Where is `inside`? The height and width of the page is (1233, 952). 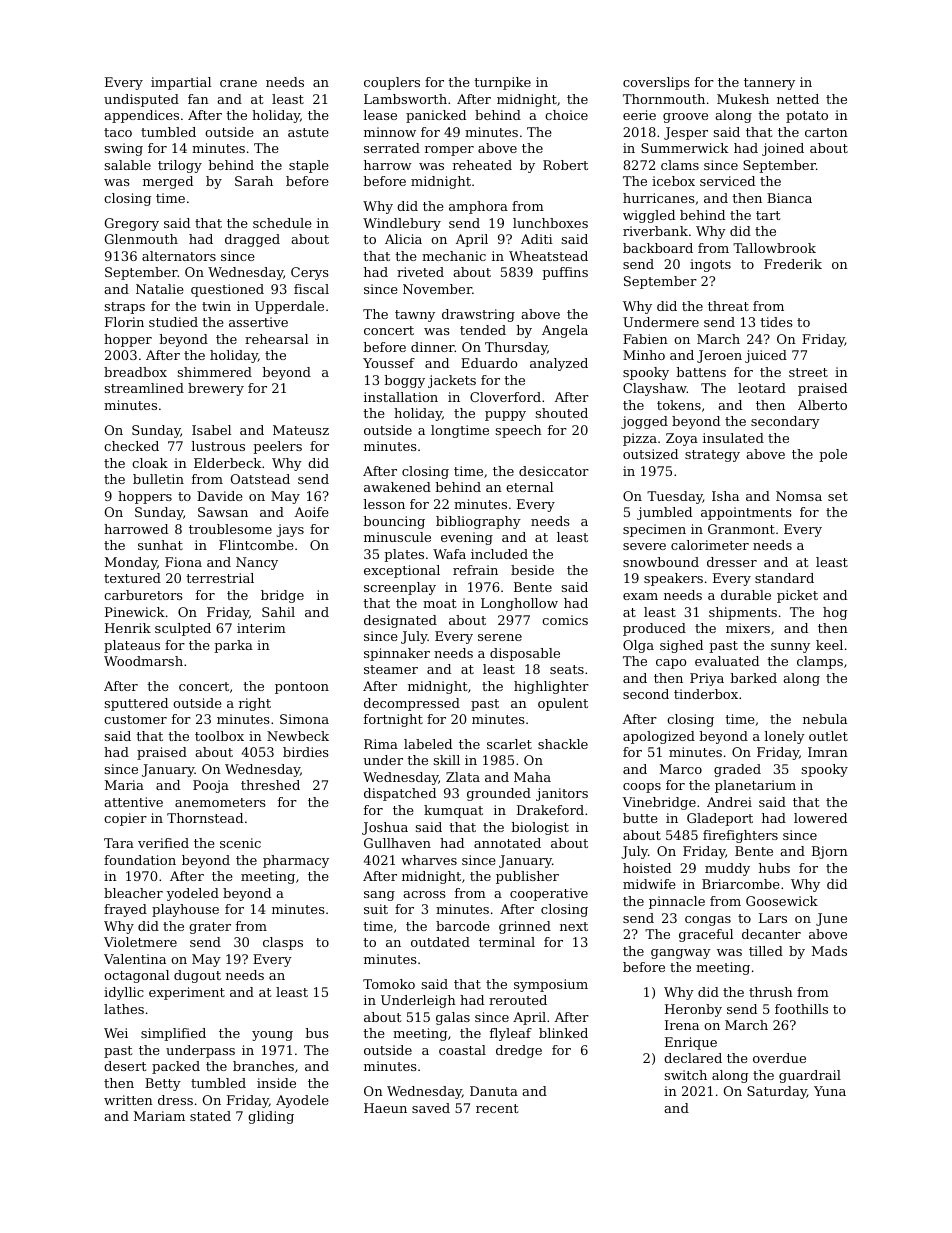 inside is located at coordinates (276, 1083).
